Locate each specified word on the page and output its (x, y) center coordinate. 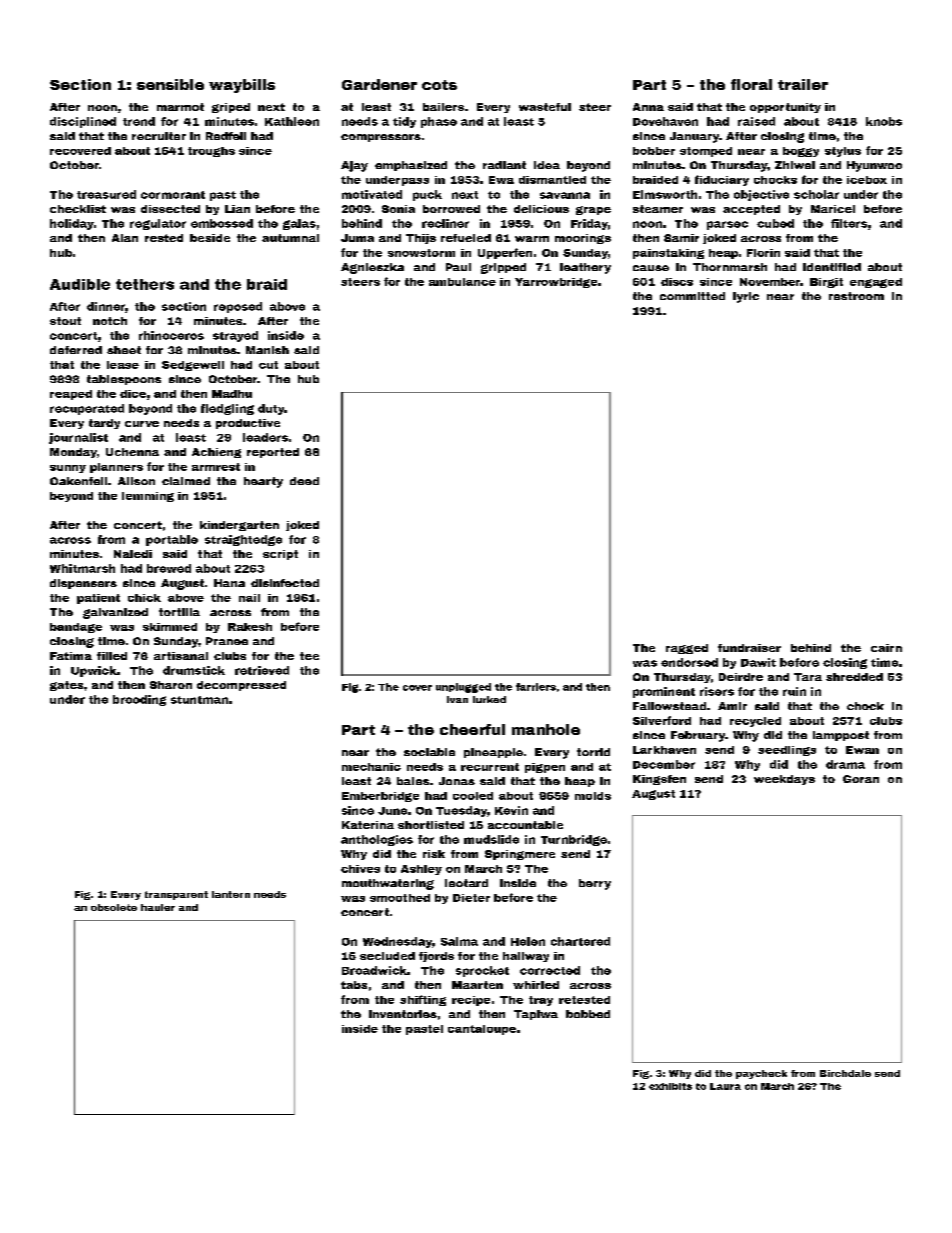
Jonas (457, 781)
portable (172, 540)
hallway (526, 957)
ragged (687, 649)
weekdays (784, 780)
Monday (73, 453)
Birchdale (845, 1073)
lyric (746, 297)
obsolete (114, 907)
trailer (803, 84)
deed (304, 481)
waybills (242, 86)
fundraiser (749, 648)
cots (439, 85)
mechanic (371, 767)
